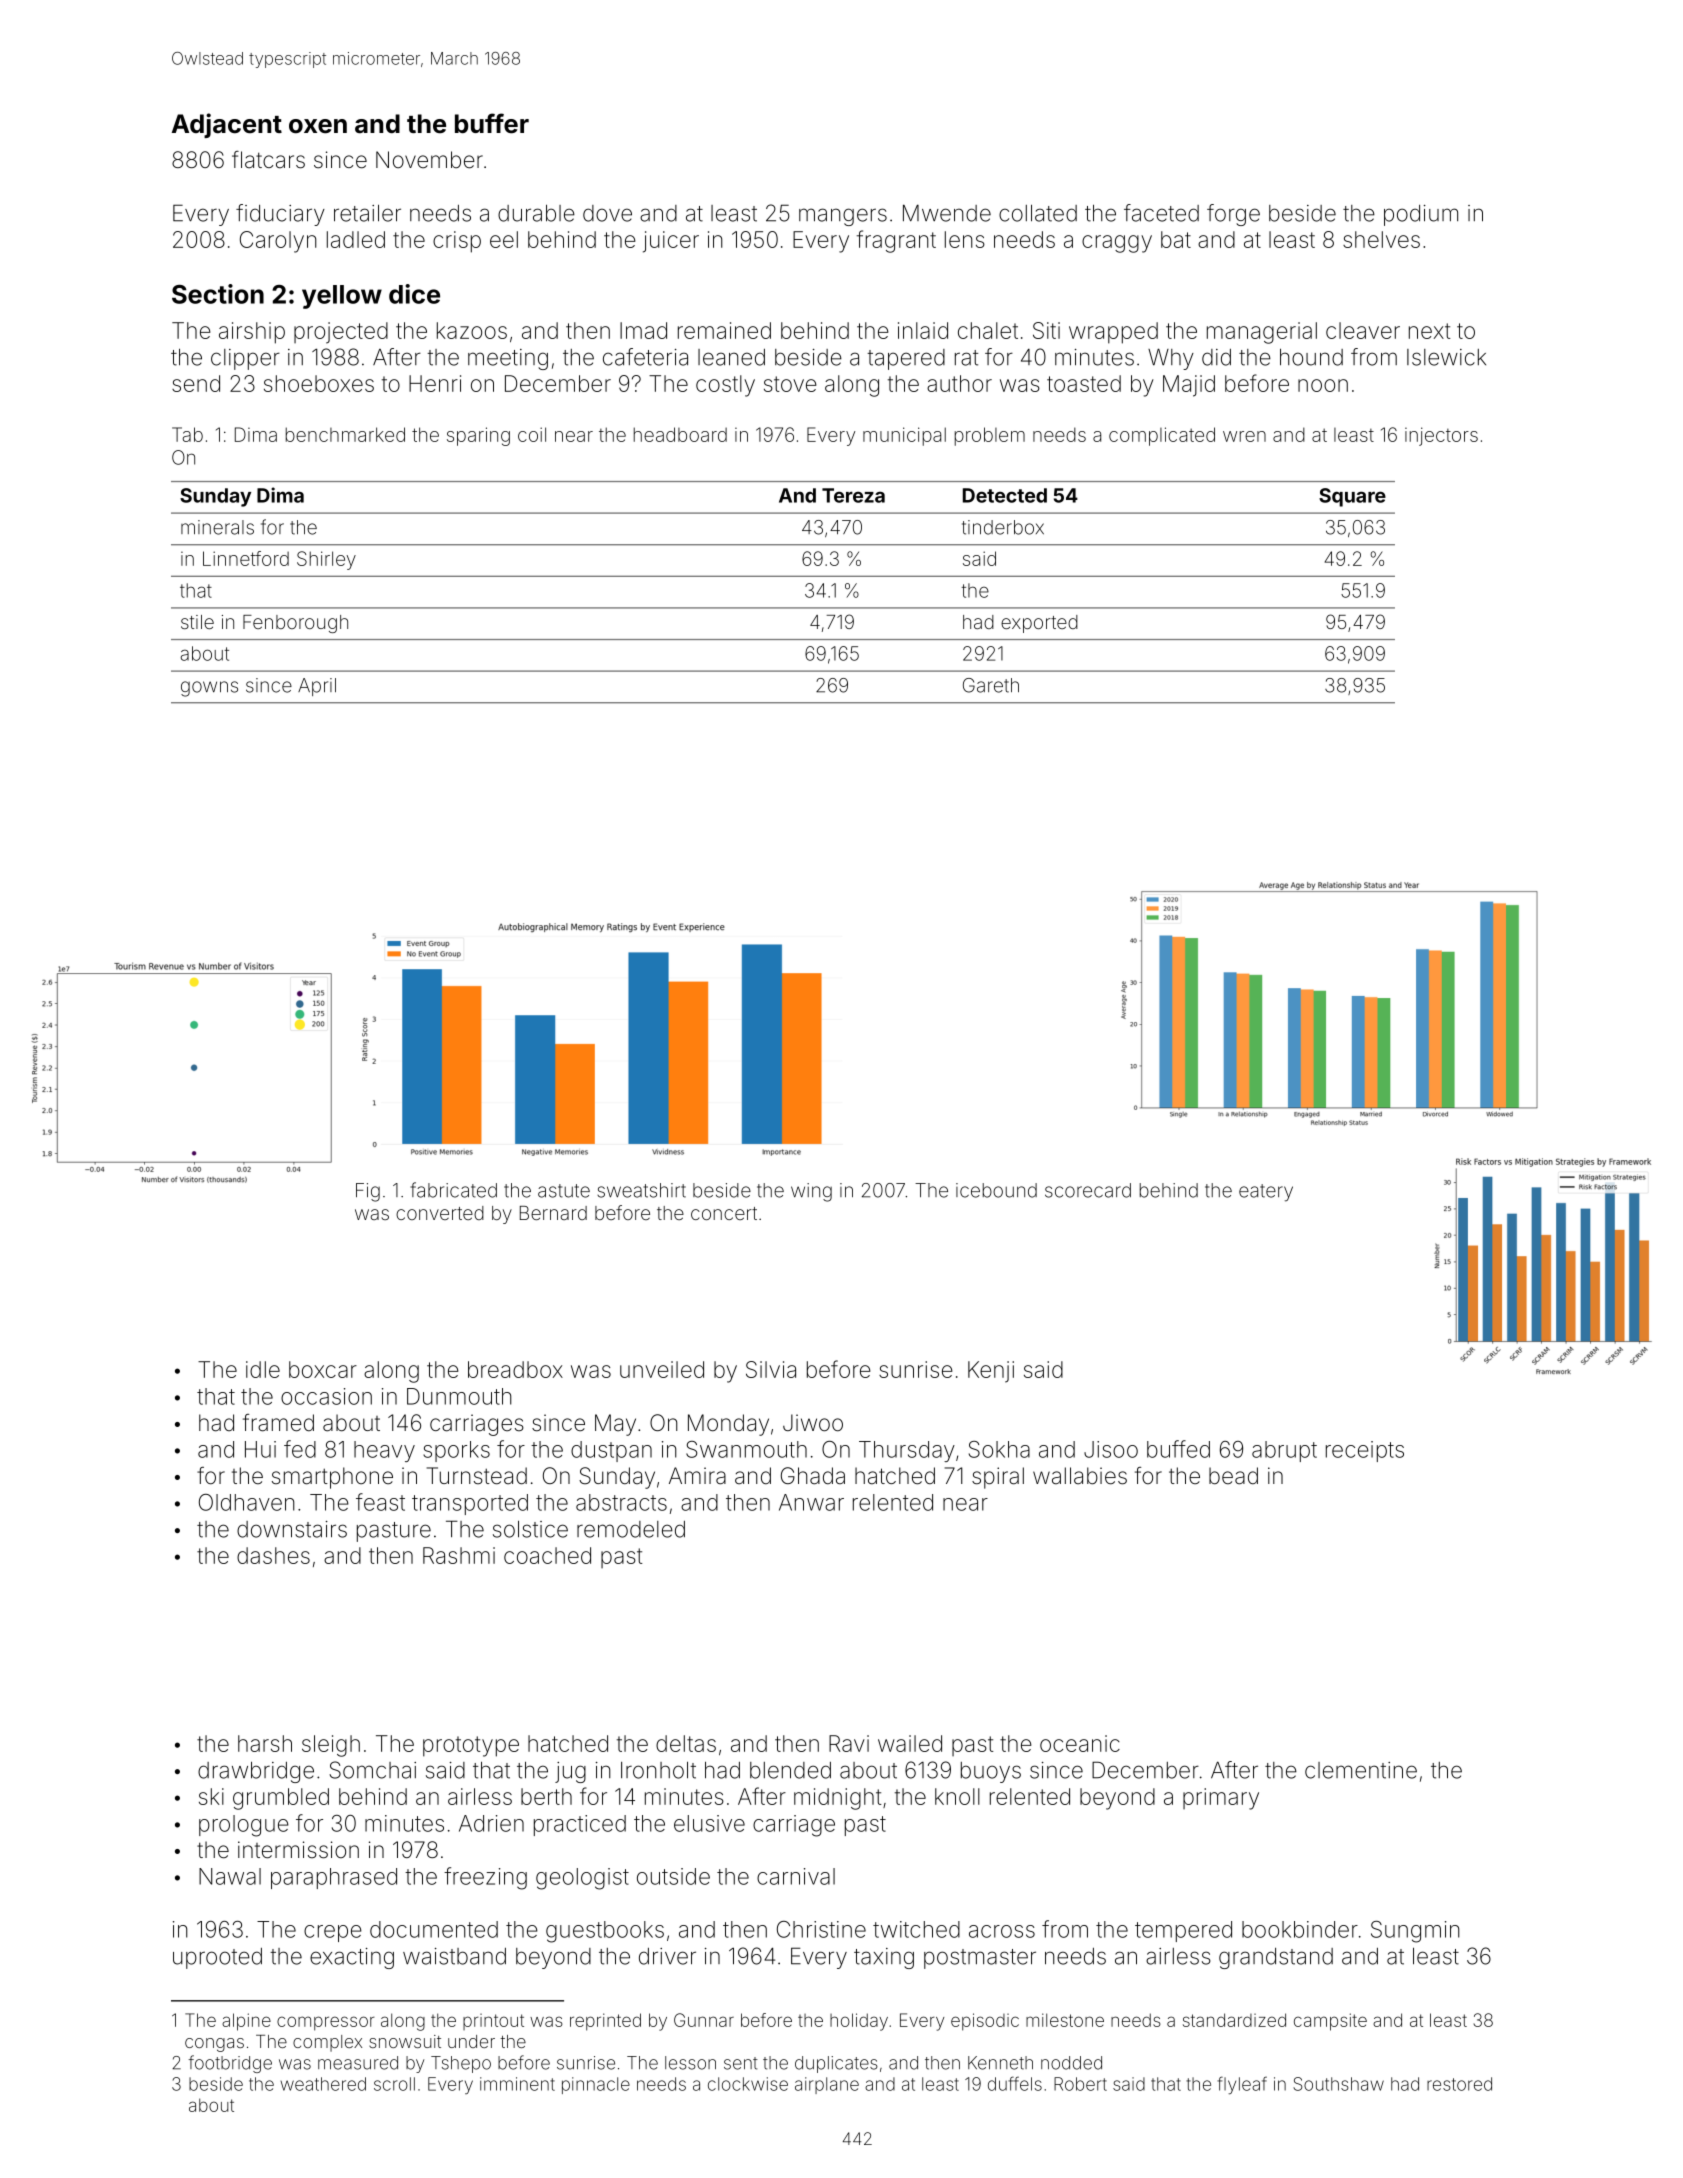 The image size is (1683, 2178). What do you see at coordinates (492, 123) in the image?
I see `buffer` at bounding box center [492, 123].
